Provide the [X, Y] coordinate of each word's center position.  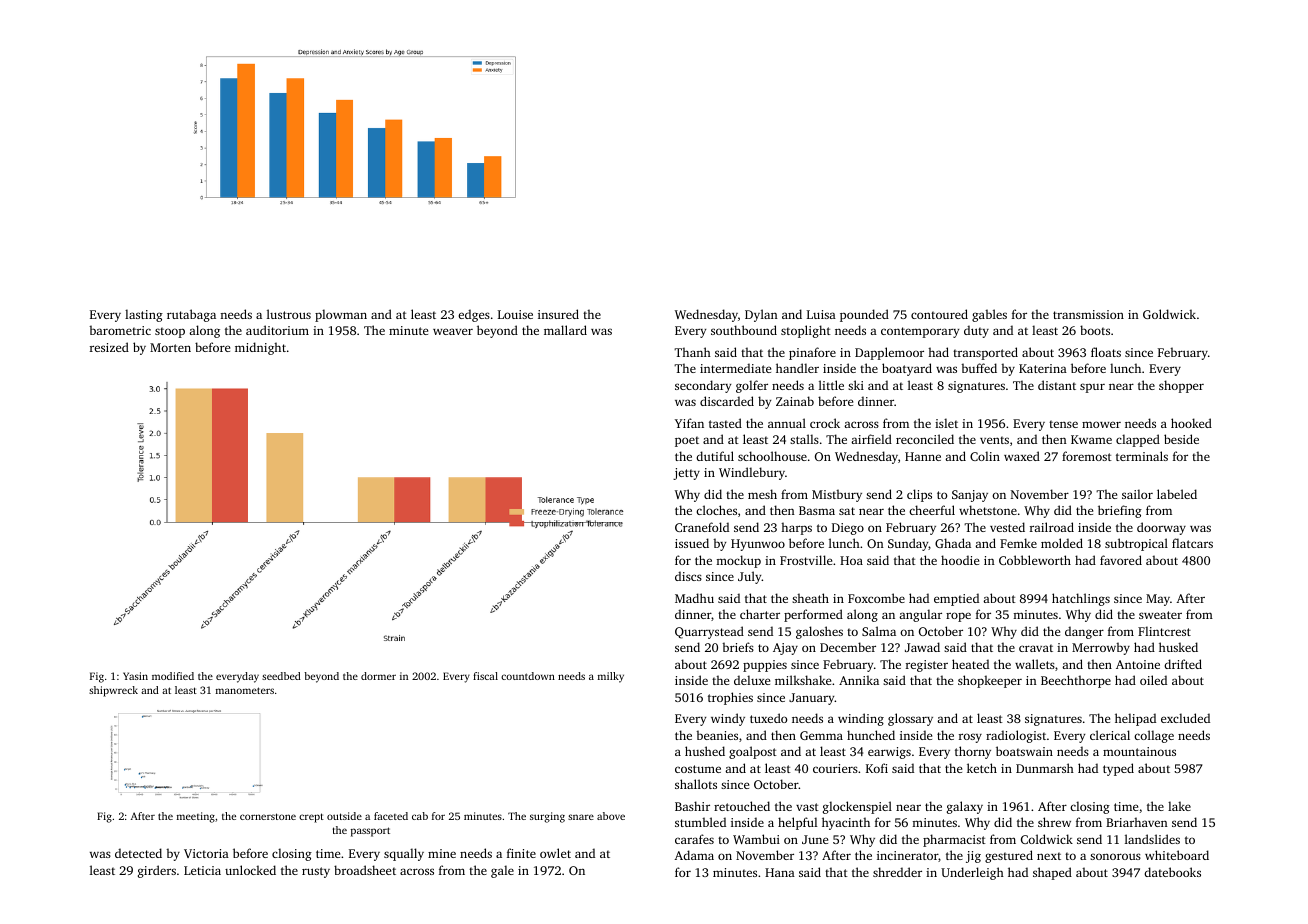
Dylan [761, 315]
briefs [738, 647]
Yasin [135, 676]
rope [958, 617]
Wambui [756, 839]
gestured [1009, 856]
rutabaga [191, 315]
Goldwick [1169, 314]
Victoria [206, 853]
